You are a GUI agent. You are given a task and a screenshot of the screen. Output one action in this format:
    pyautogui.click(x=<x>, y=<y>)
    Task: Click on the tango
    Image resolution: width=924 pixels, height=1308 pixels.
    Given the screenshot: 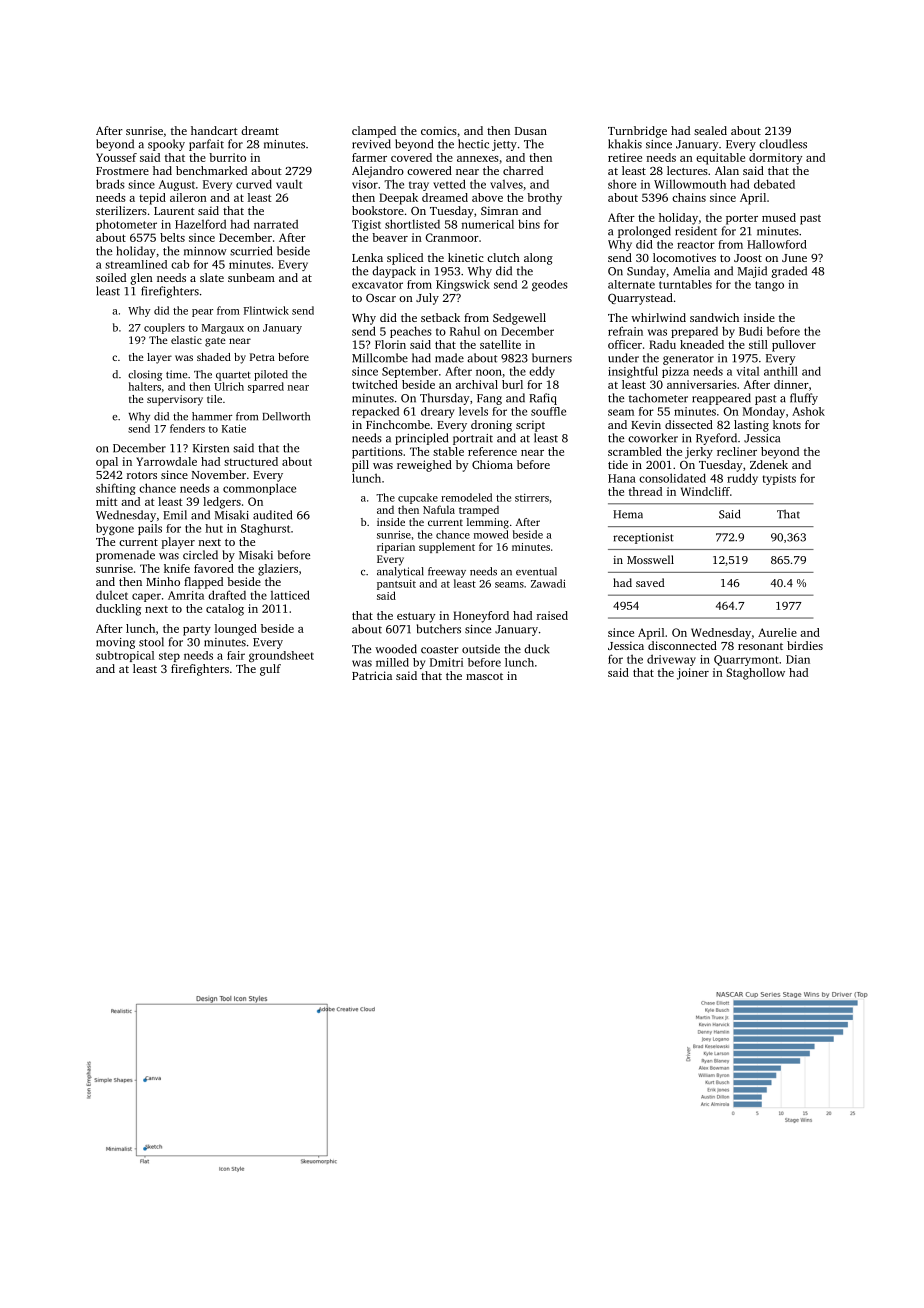 What is the action you would take?
    pyautogui.click(x=769, y=286)
